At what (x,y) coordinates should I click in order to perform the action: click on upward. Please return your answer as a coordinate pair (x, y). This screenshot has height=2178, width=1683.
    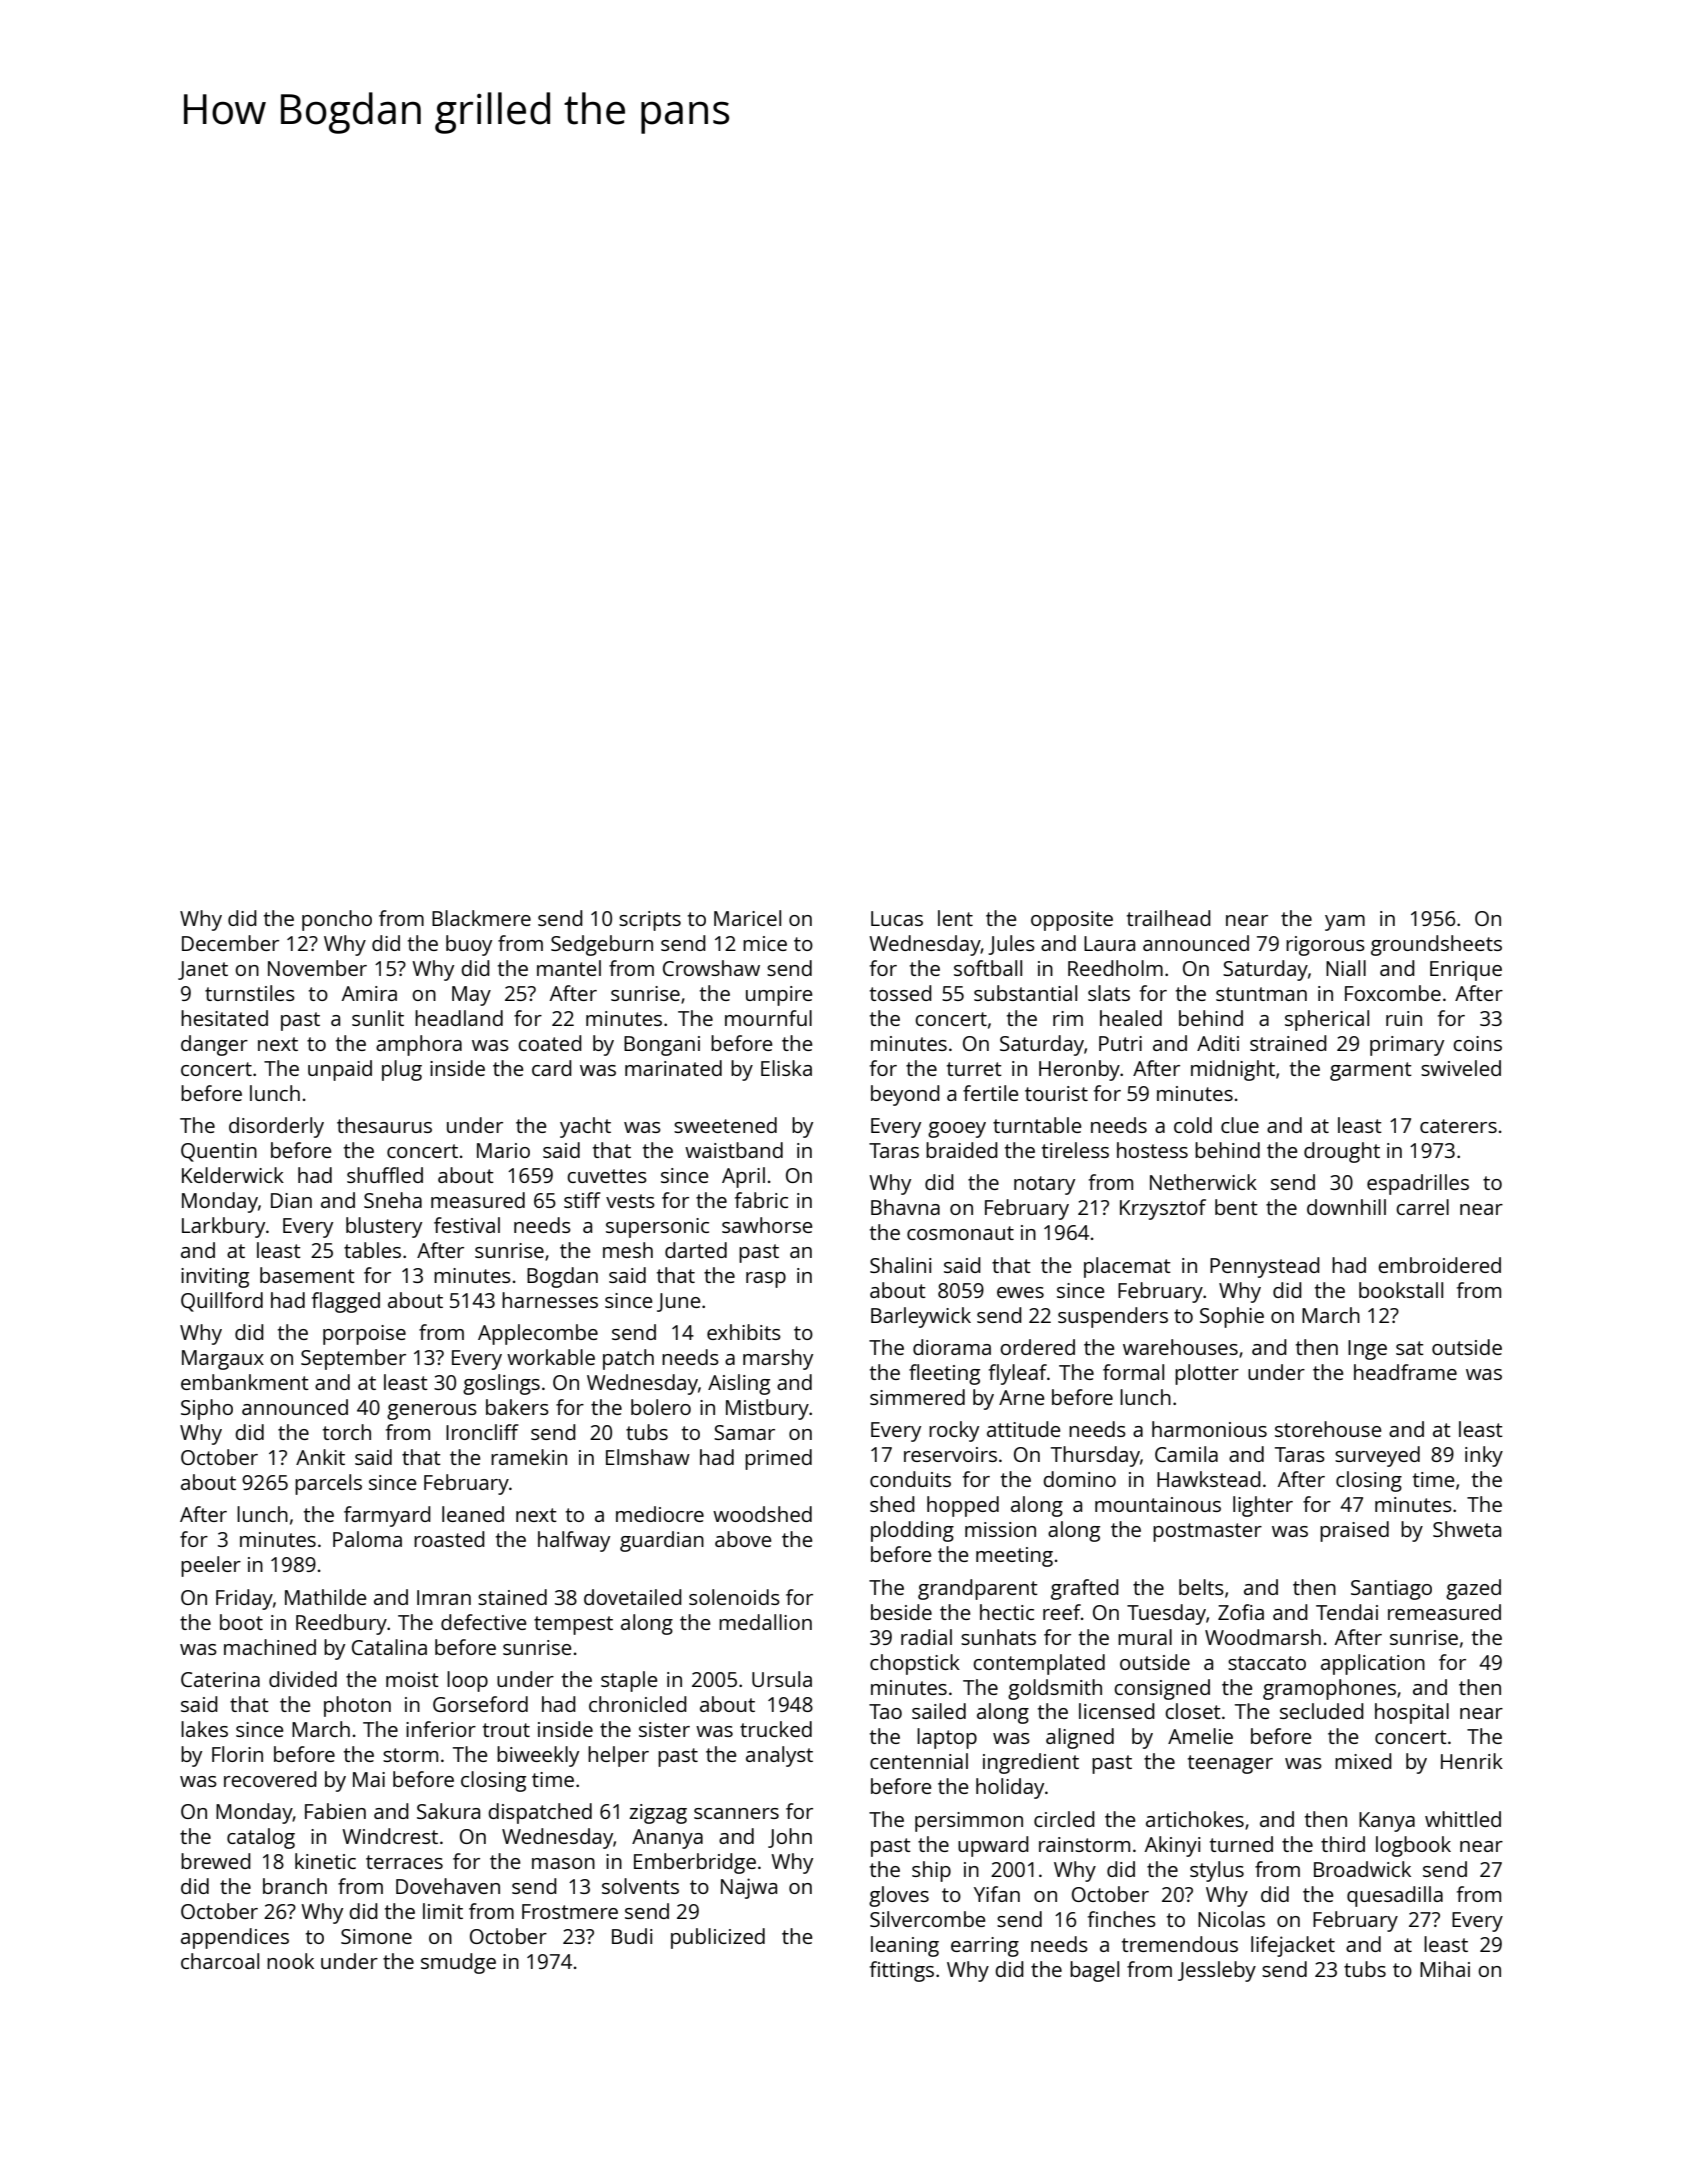
    Looking at the image, I should click on (993, 1846).
